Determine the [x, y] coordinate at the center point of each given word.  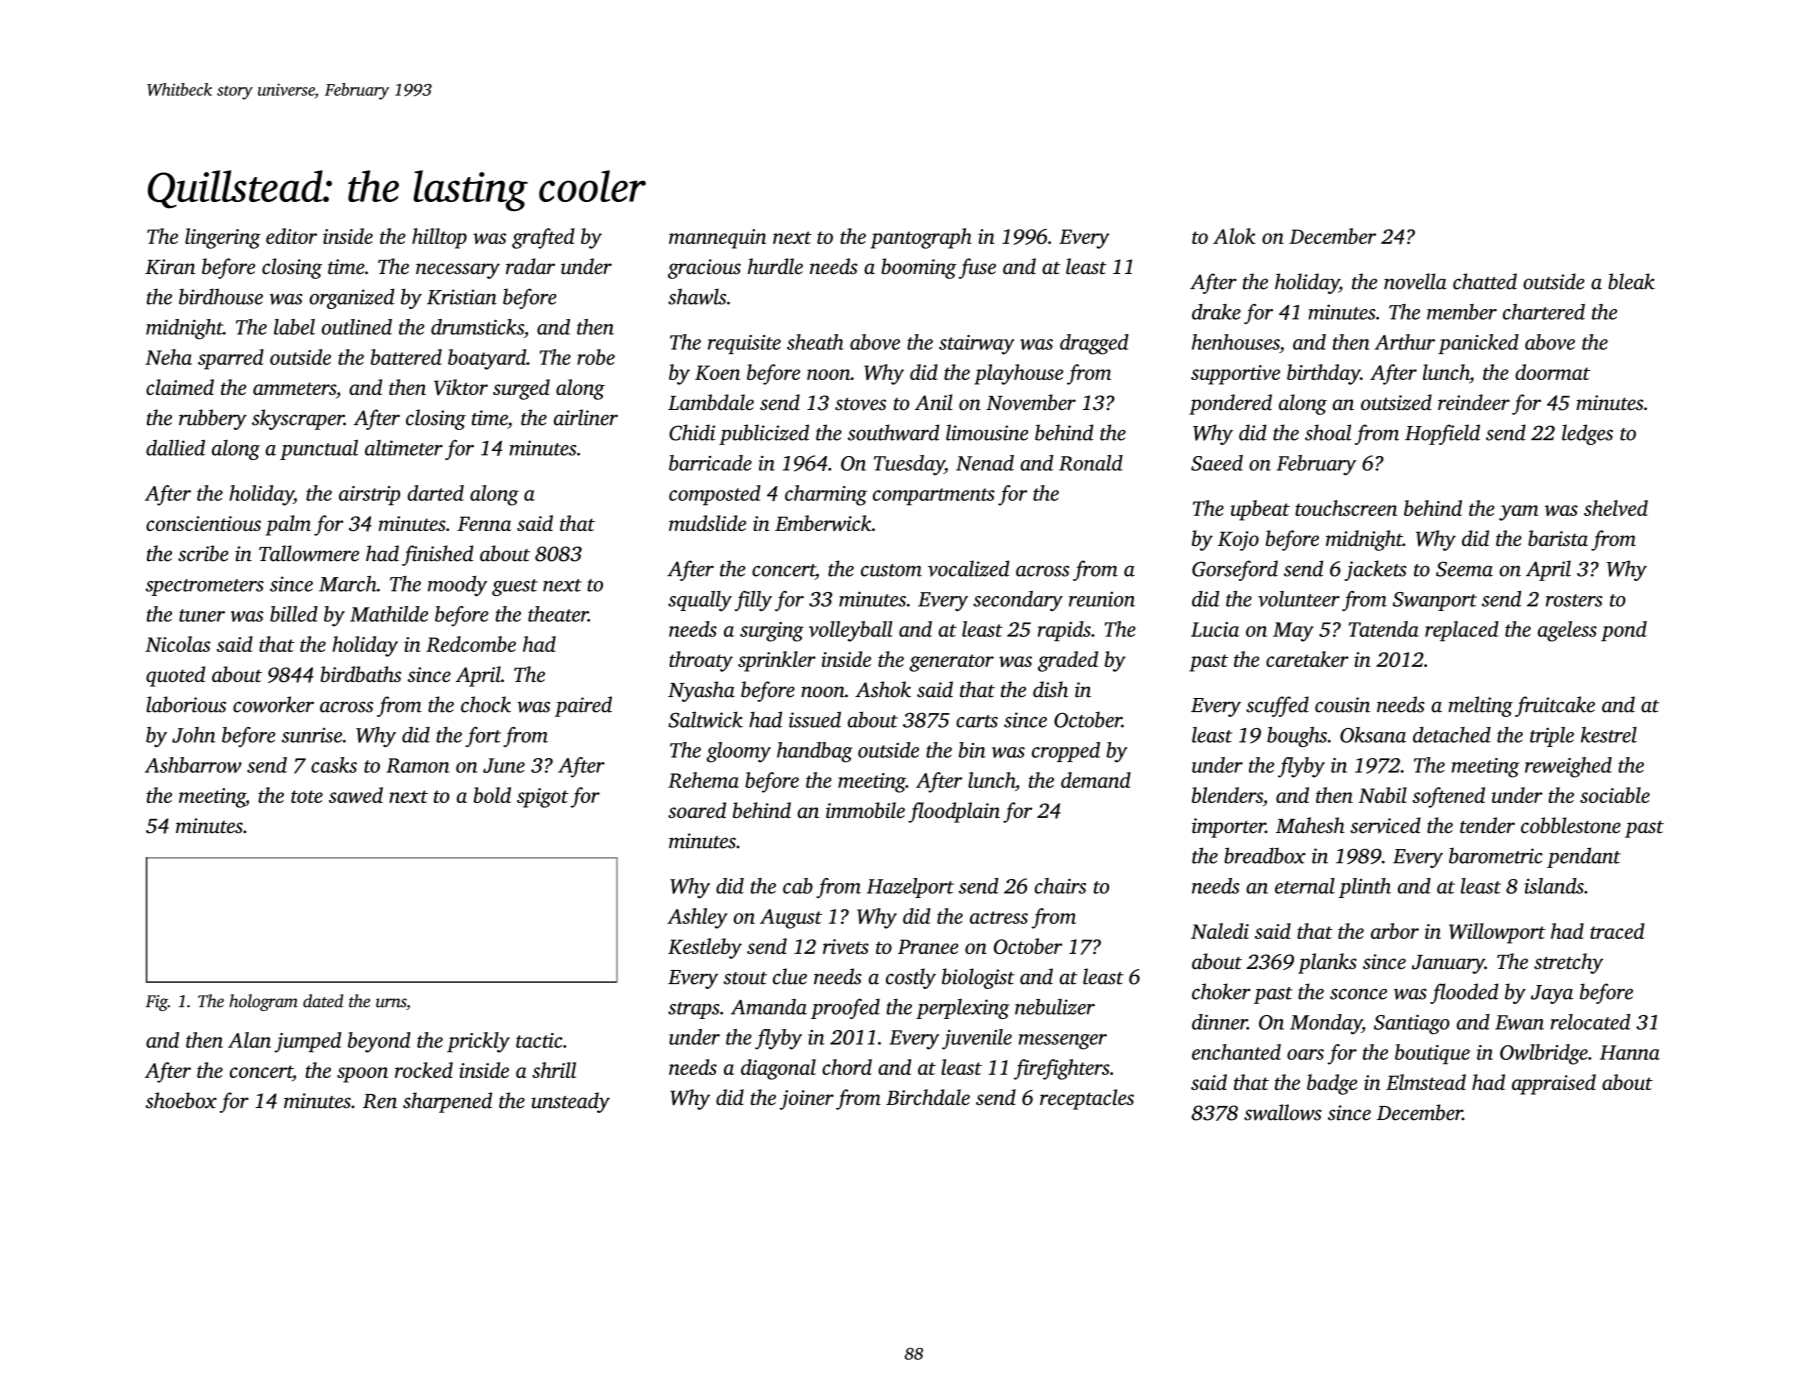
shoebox [181, 1100]
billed [294, 614]
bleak [1631, 281]
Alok [1234, 236]
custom [891, 570]
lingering [223, 238]
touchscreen [1346, 508]
